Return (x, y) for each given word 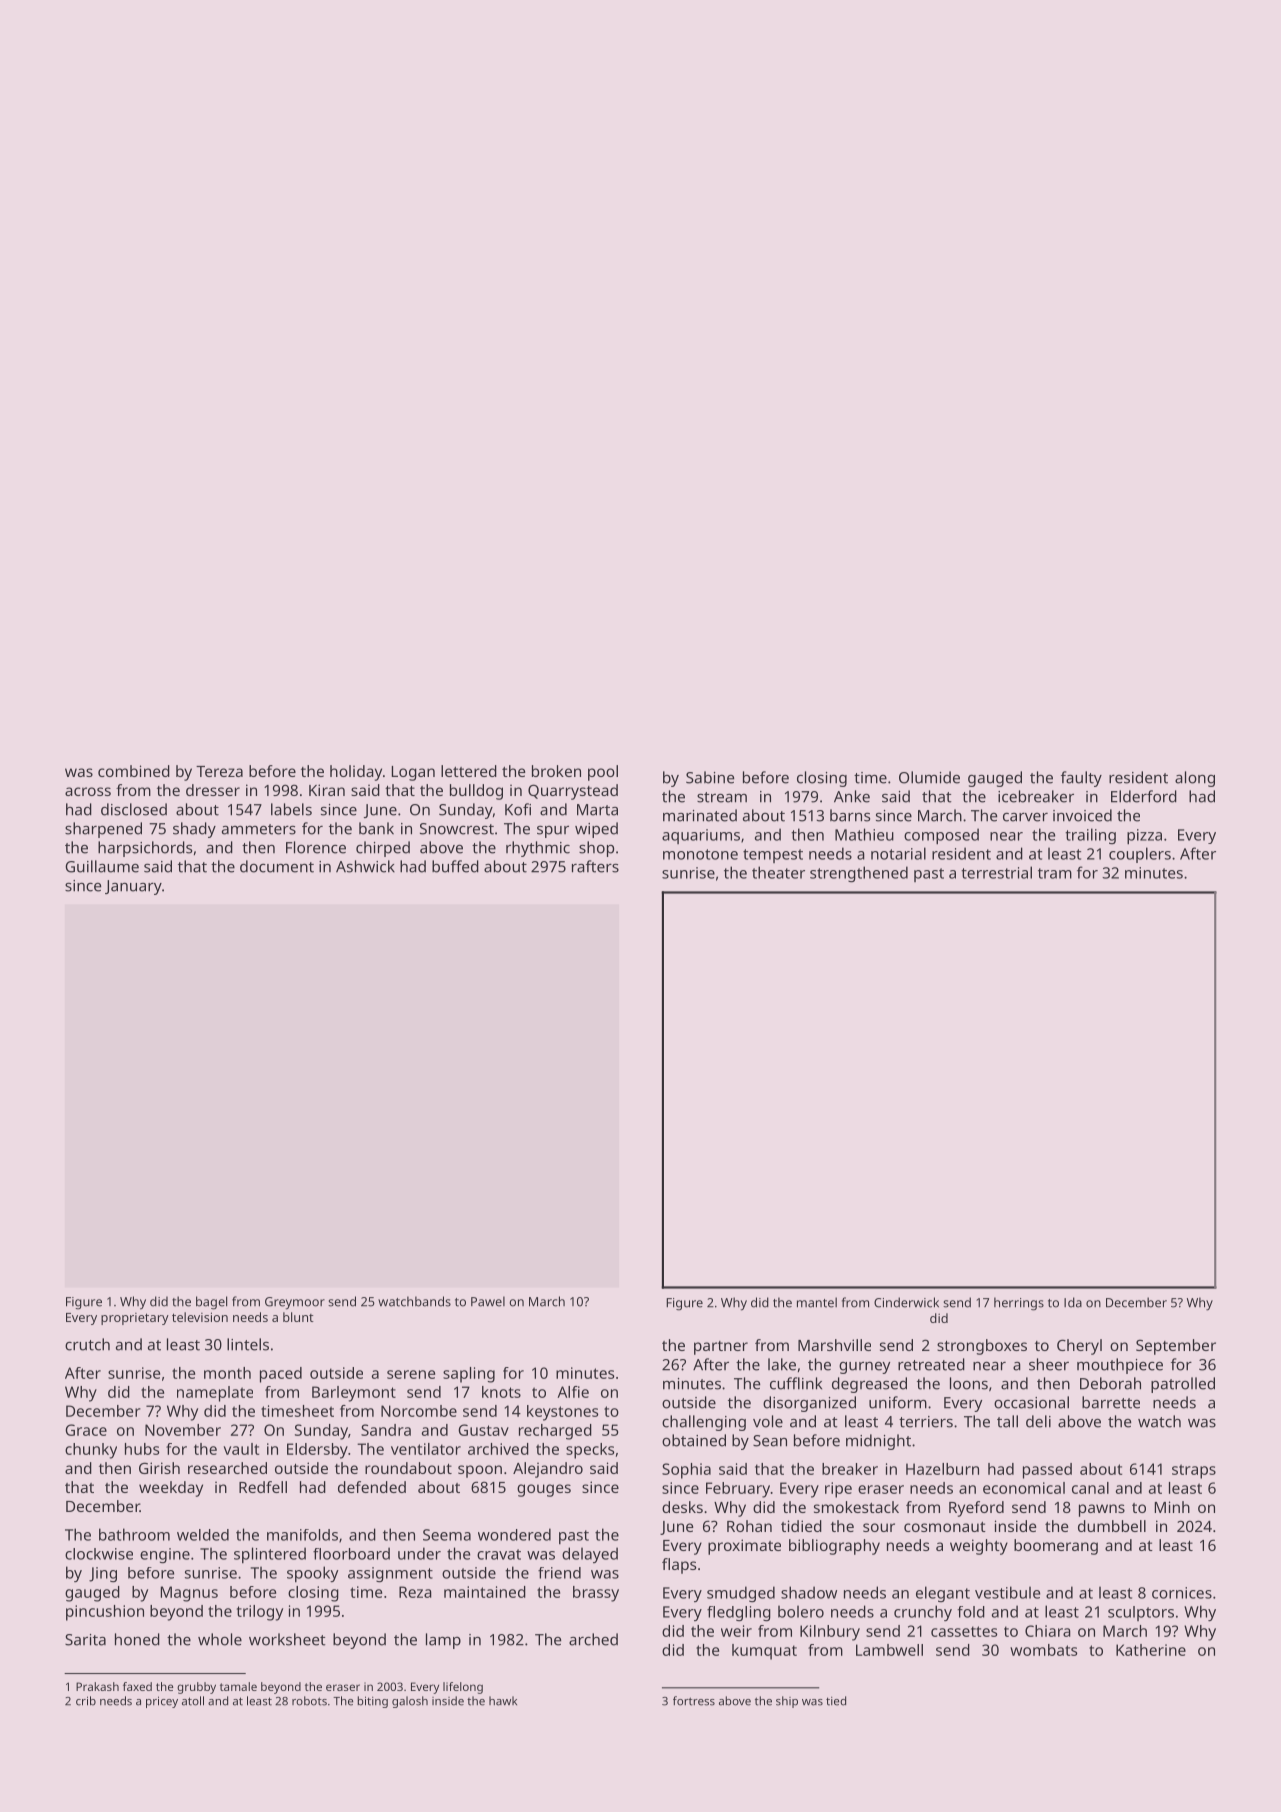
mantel (817, 1302)
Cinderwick (906, 1302)
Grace (86, 1430)
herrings (1019, 1304)
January (133, 887)
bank (376, 828)
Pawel (488, 1301)
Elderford (1144, 796)
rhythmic (538, 849)
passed (1047, 1471)
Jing (103, 1574)
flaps (679, 1566)
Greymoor (295, 1303)
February (738, 1490)
